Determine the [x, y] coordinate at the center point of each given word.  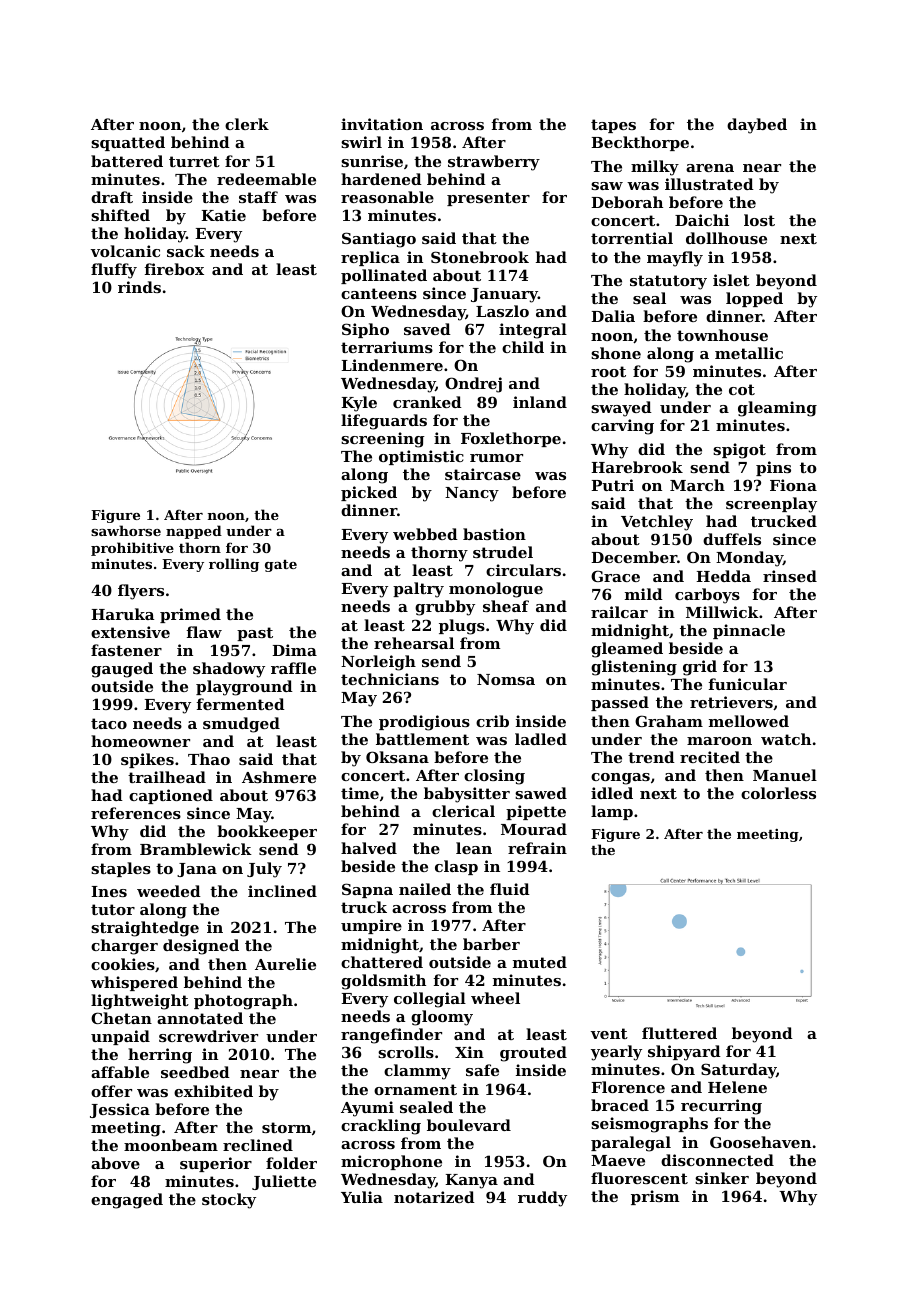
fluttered [679, 1033]
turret [194, 161]
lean [474, 848]
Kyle [359, 404]
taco [109, 723]
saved [427, 329]
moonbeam [171, 1145]
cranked [427, 402]
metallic [749, 353]
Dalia [613, 316]
